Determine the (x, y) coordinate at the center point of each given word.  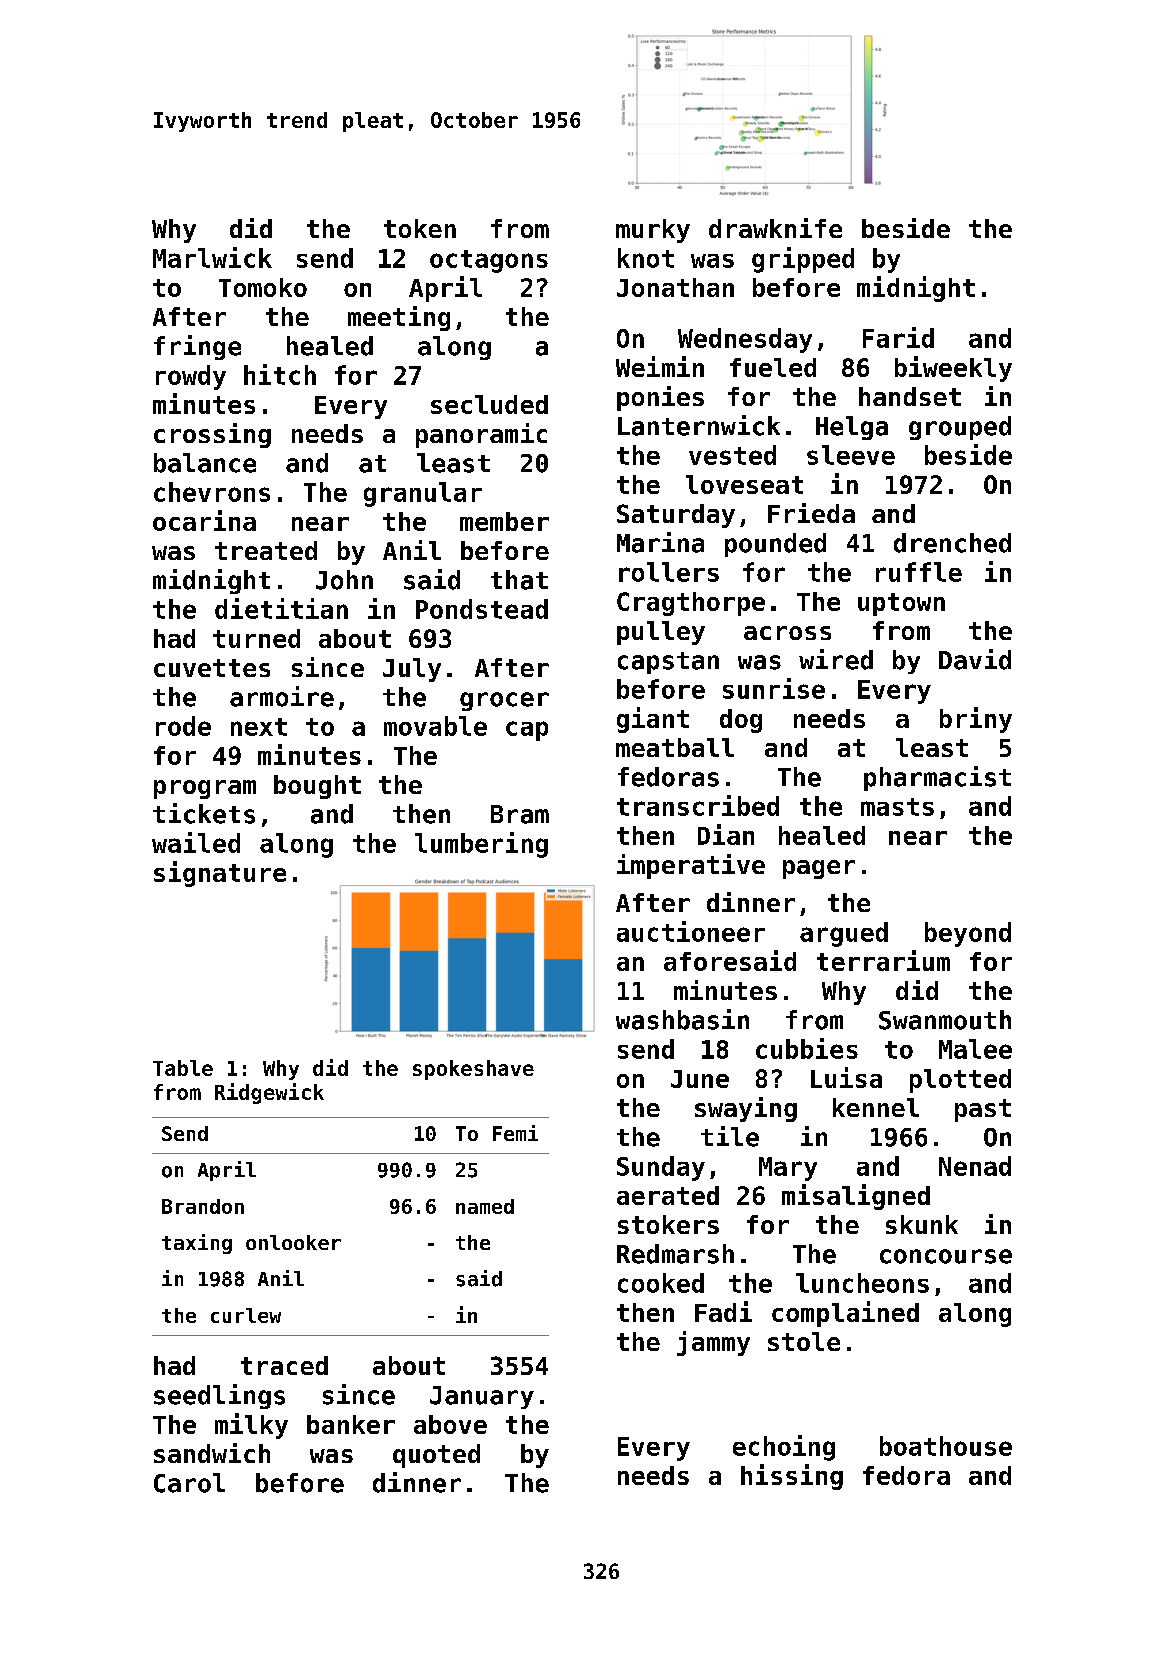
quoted (436, 1456)
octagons (489, 261)
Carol (189, 1483)
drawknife (775, 228)
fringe (197, 347)
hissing (792, 1477)
